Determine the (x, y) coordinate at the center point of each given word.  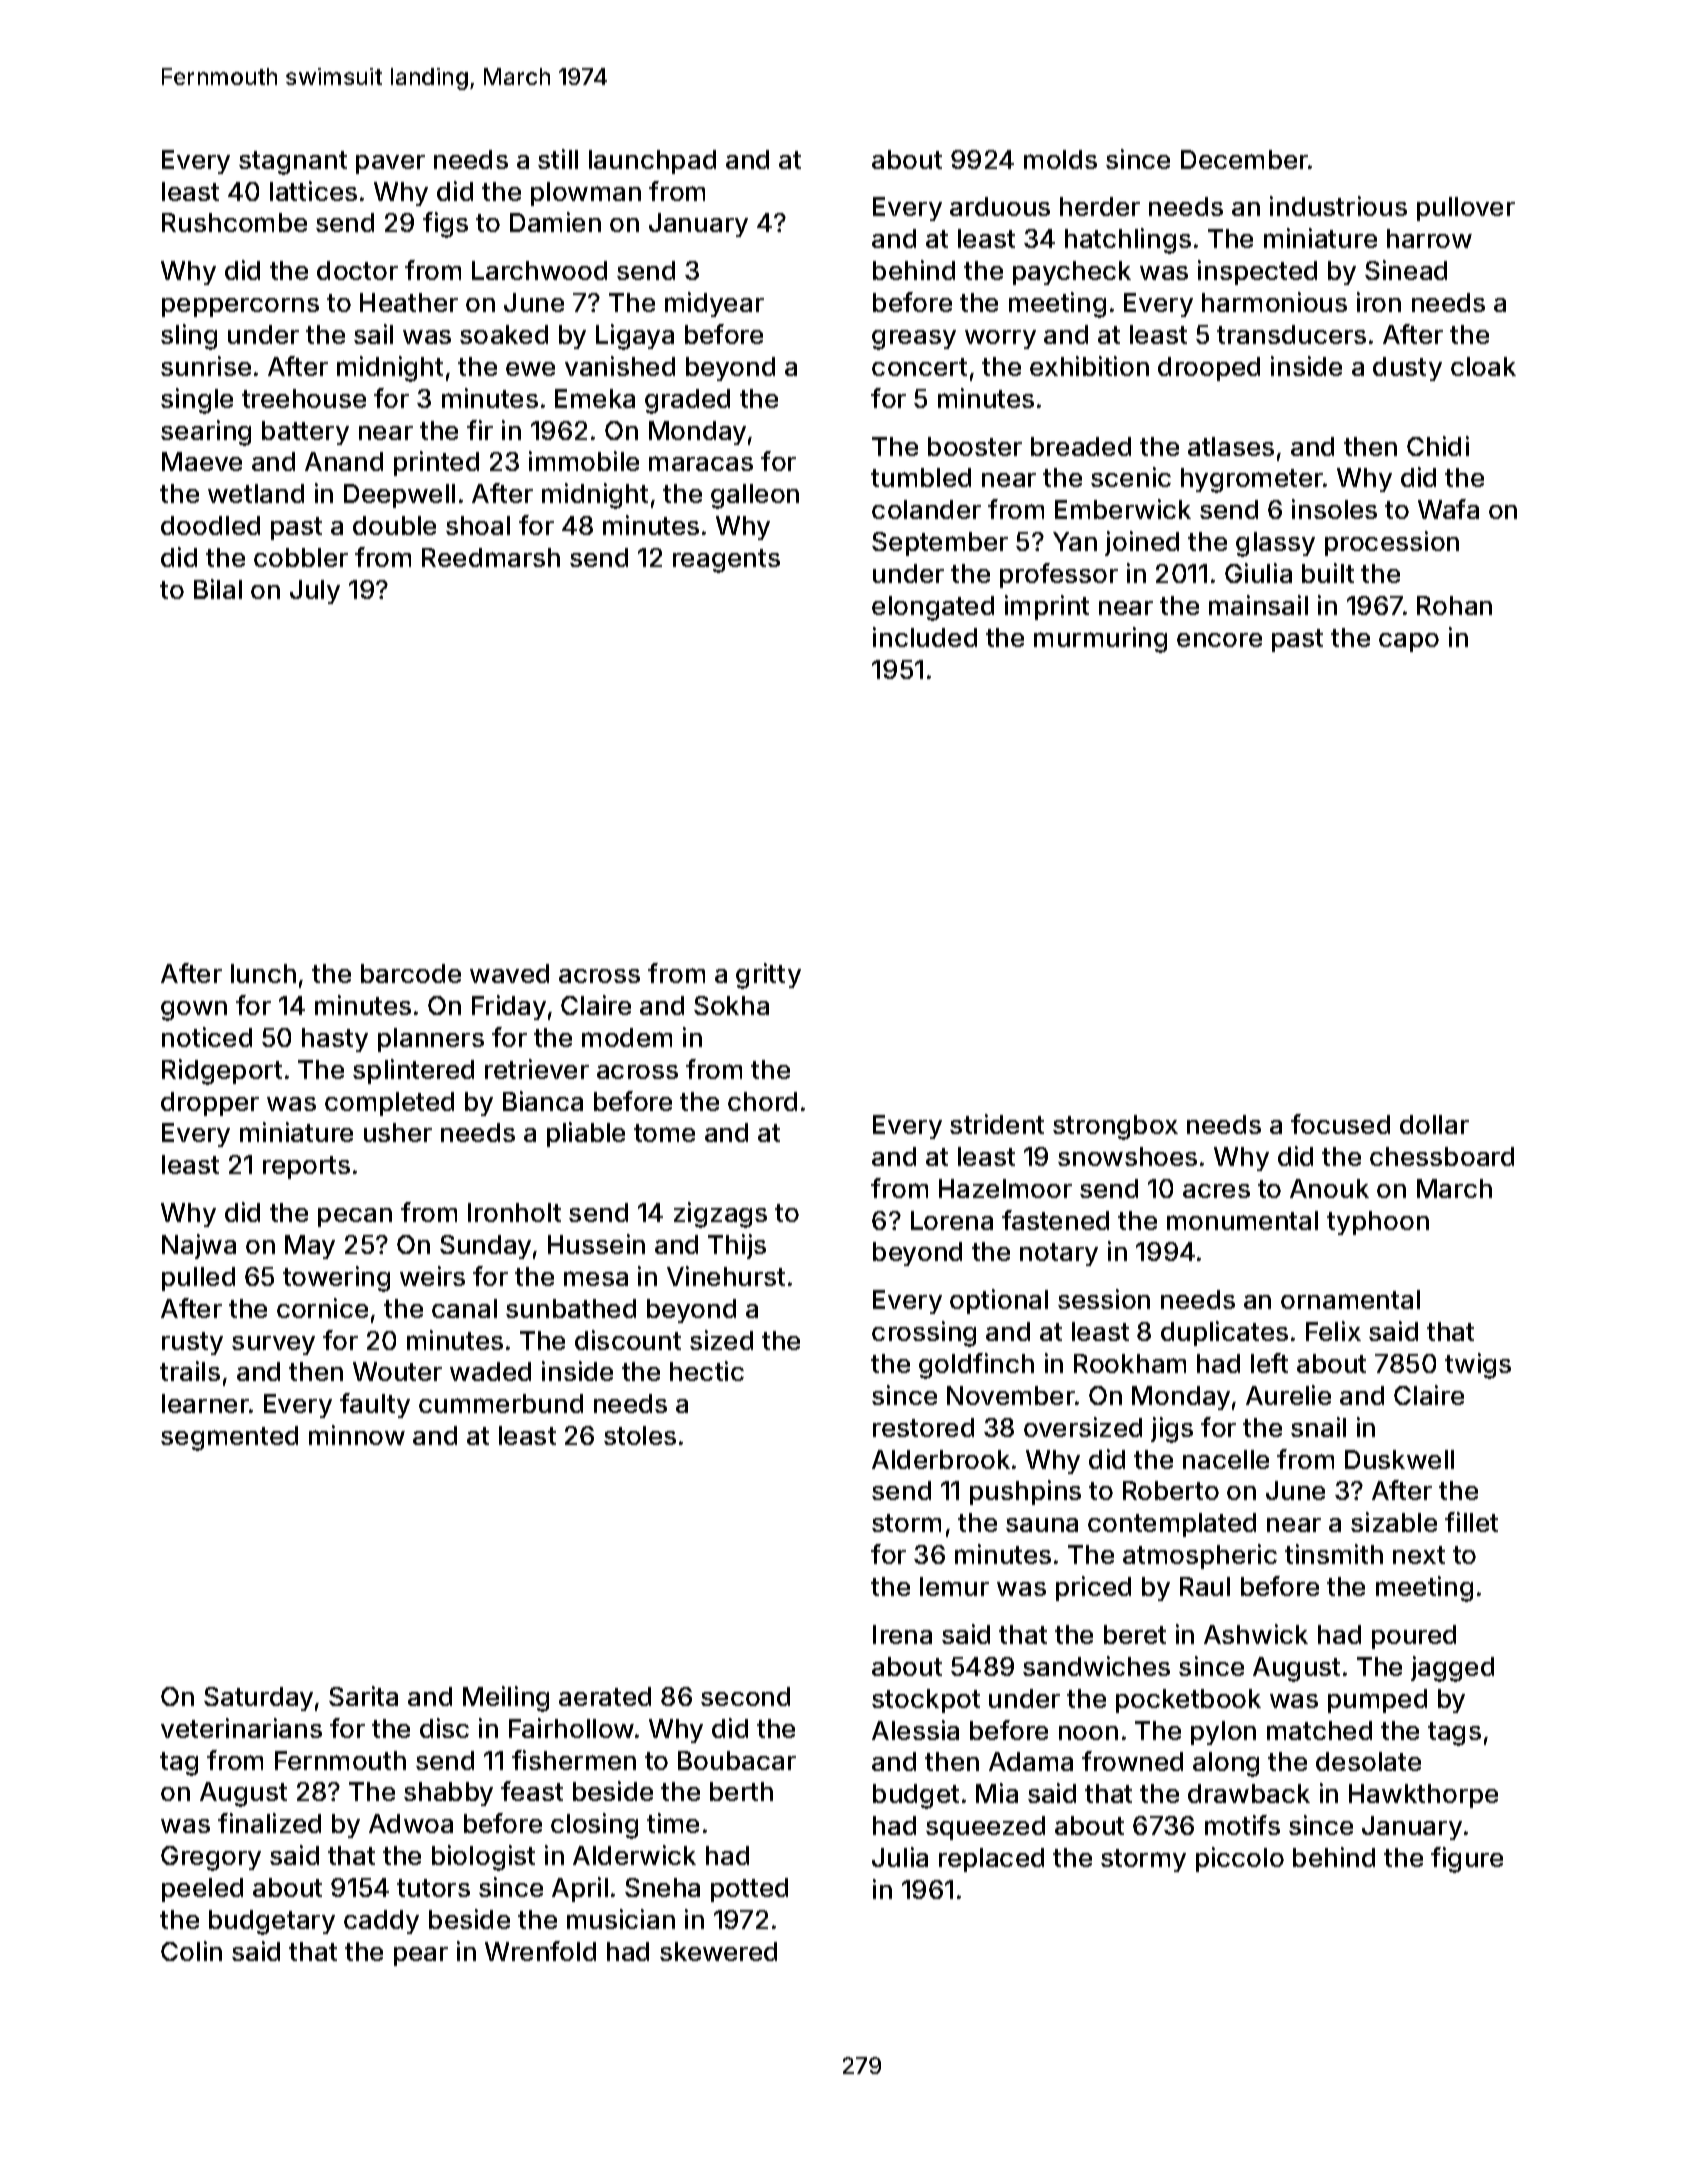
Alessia (915, 1730)
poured (1414, 1637)
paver (390, 164)
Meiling (506, 1699)
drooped (1209, 369)
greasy (914, 340)
